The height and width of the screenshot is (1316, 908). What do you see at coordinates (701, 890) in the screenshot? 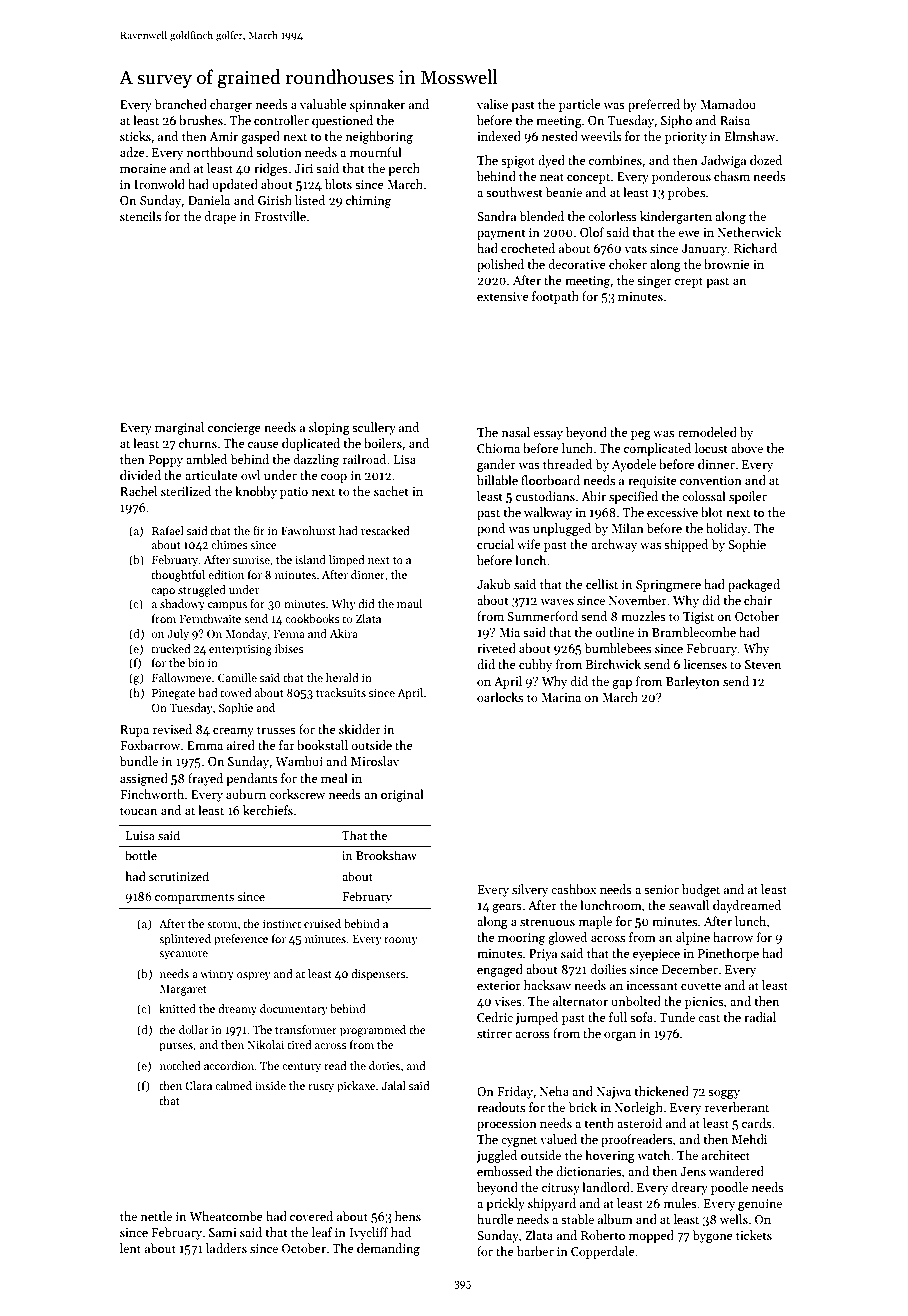
I see `budget` at bounding box center [701, 890].
